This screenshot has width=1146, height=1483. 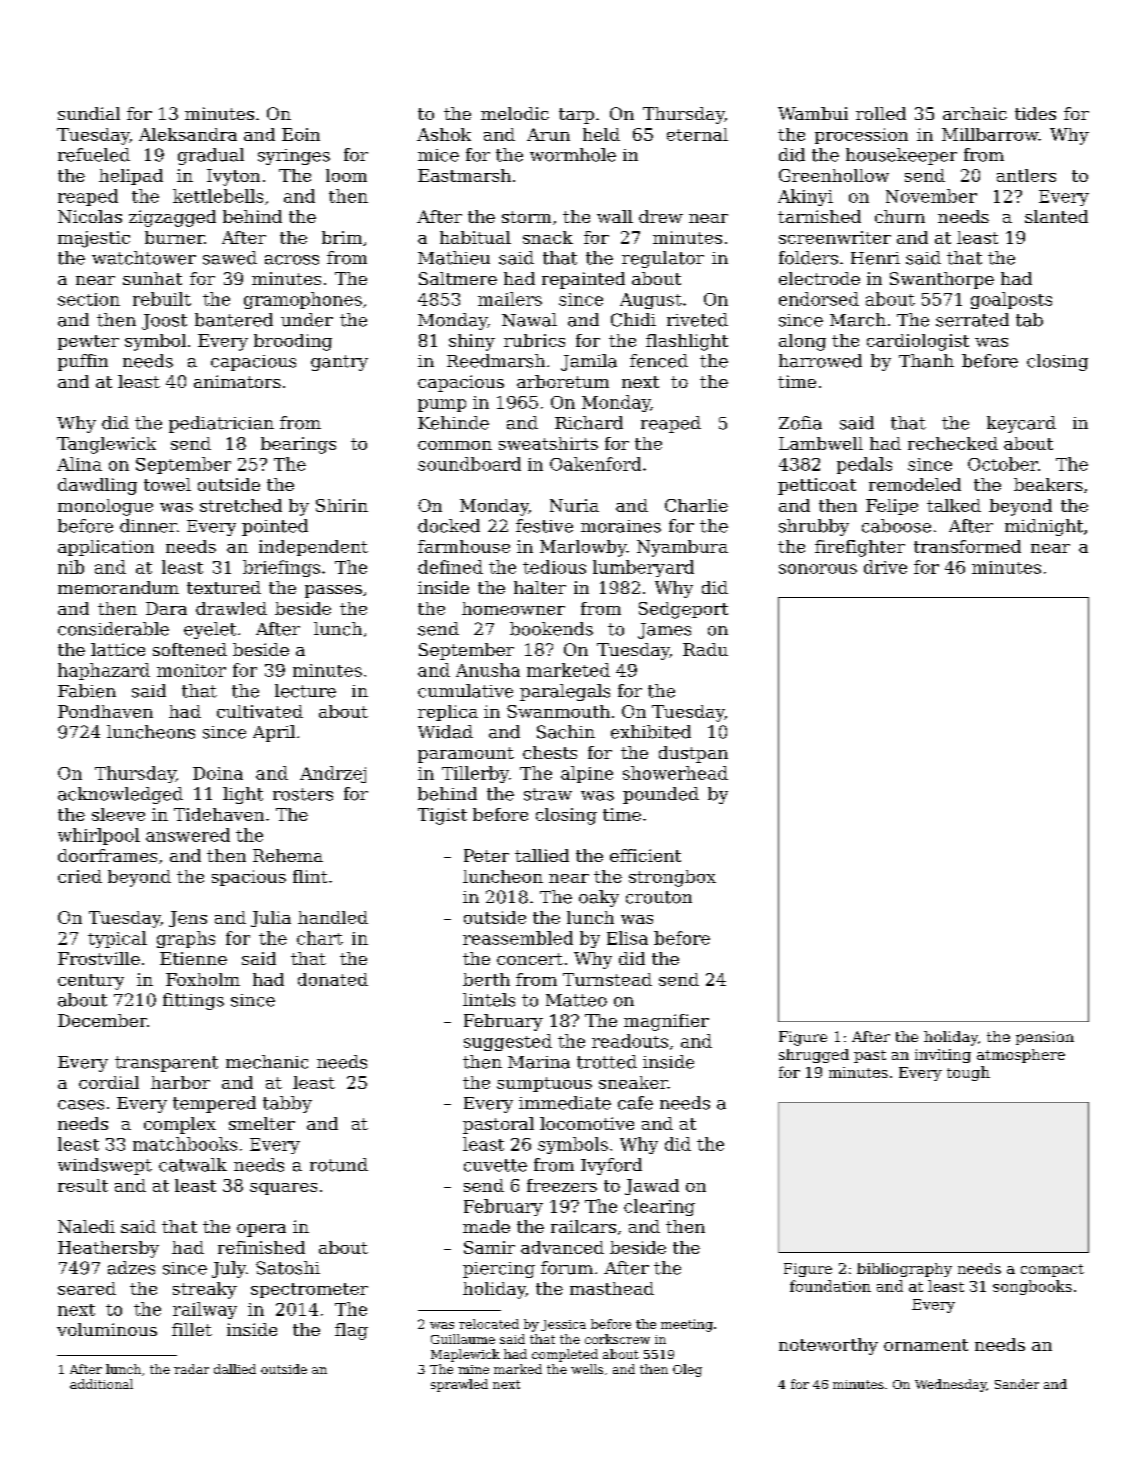 I want to click on magnifier, so click(x=666, y=1022).
